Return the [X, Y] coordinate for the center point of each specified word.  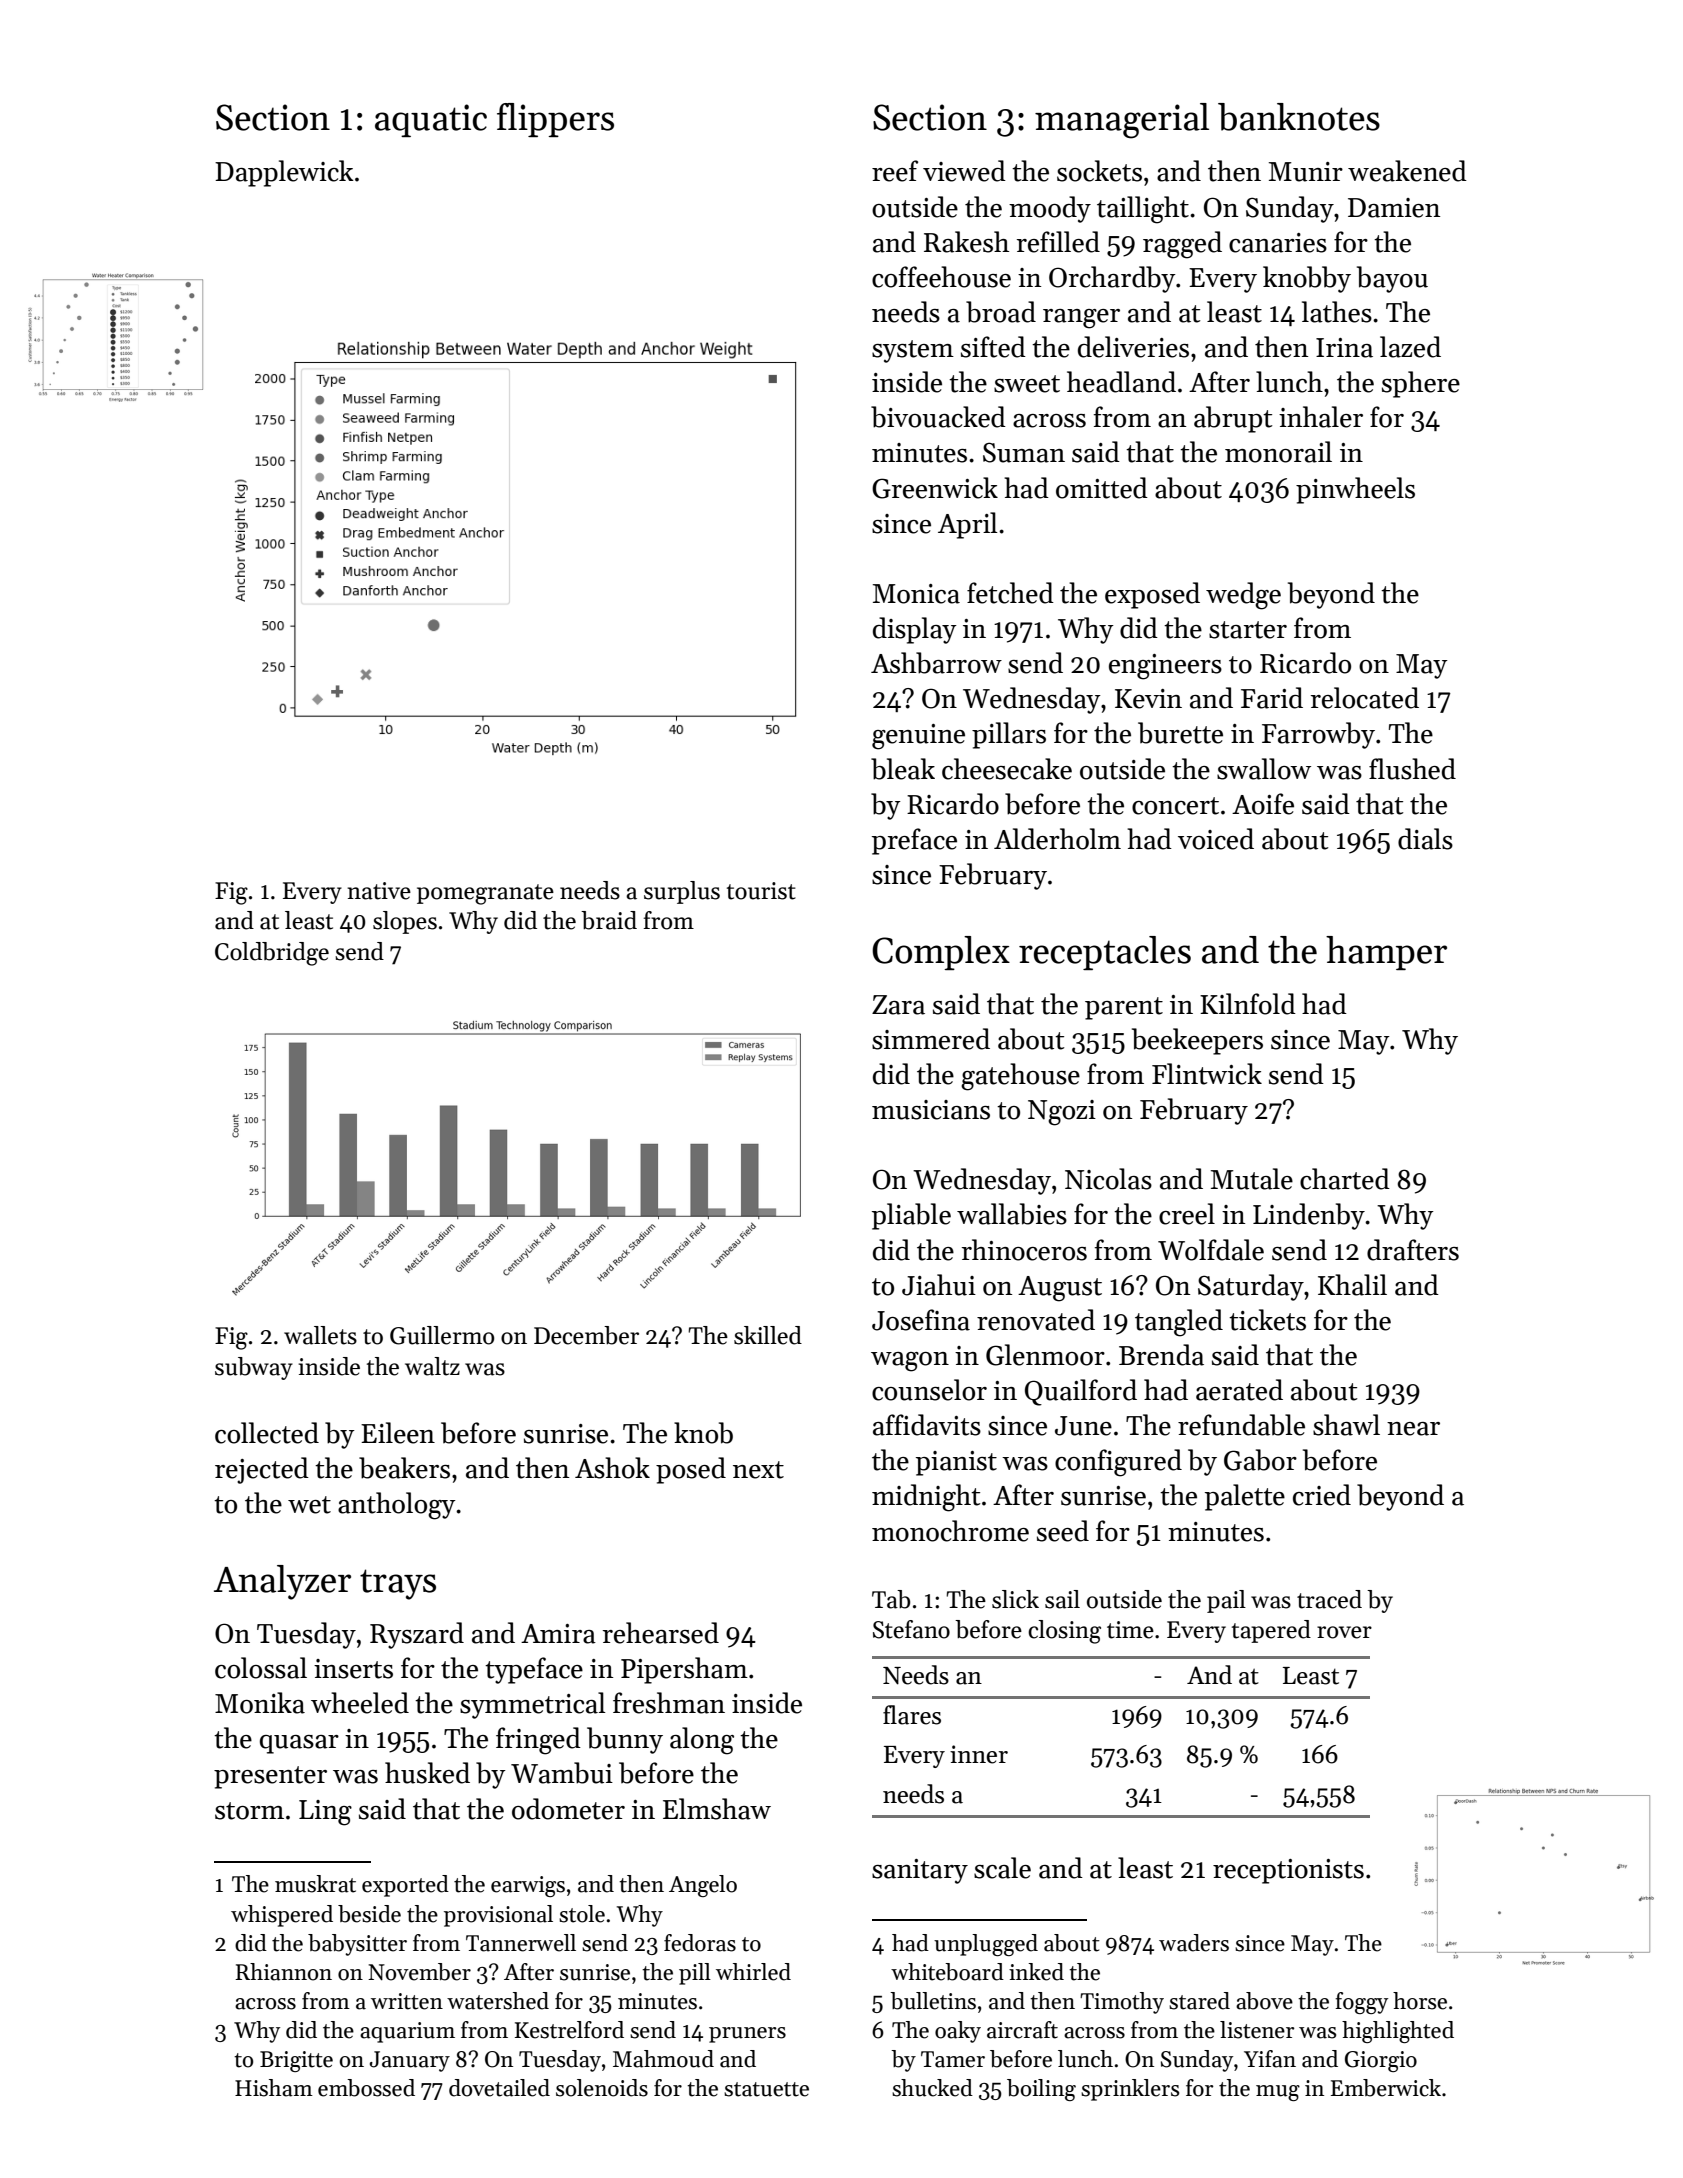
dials [1425, 839]
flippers [555, 120]
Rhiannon [283, 1972]
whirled [753, 1972]
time [1130, 1630]
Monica [916, 594]
